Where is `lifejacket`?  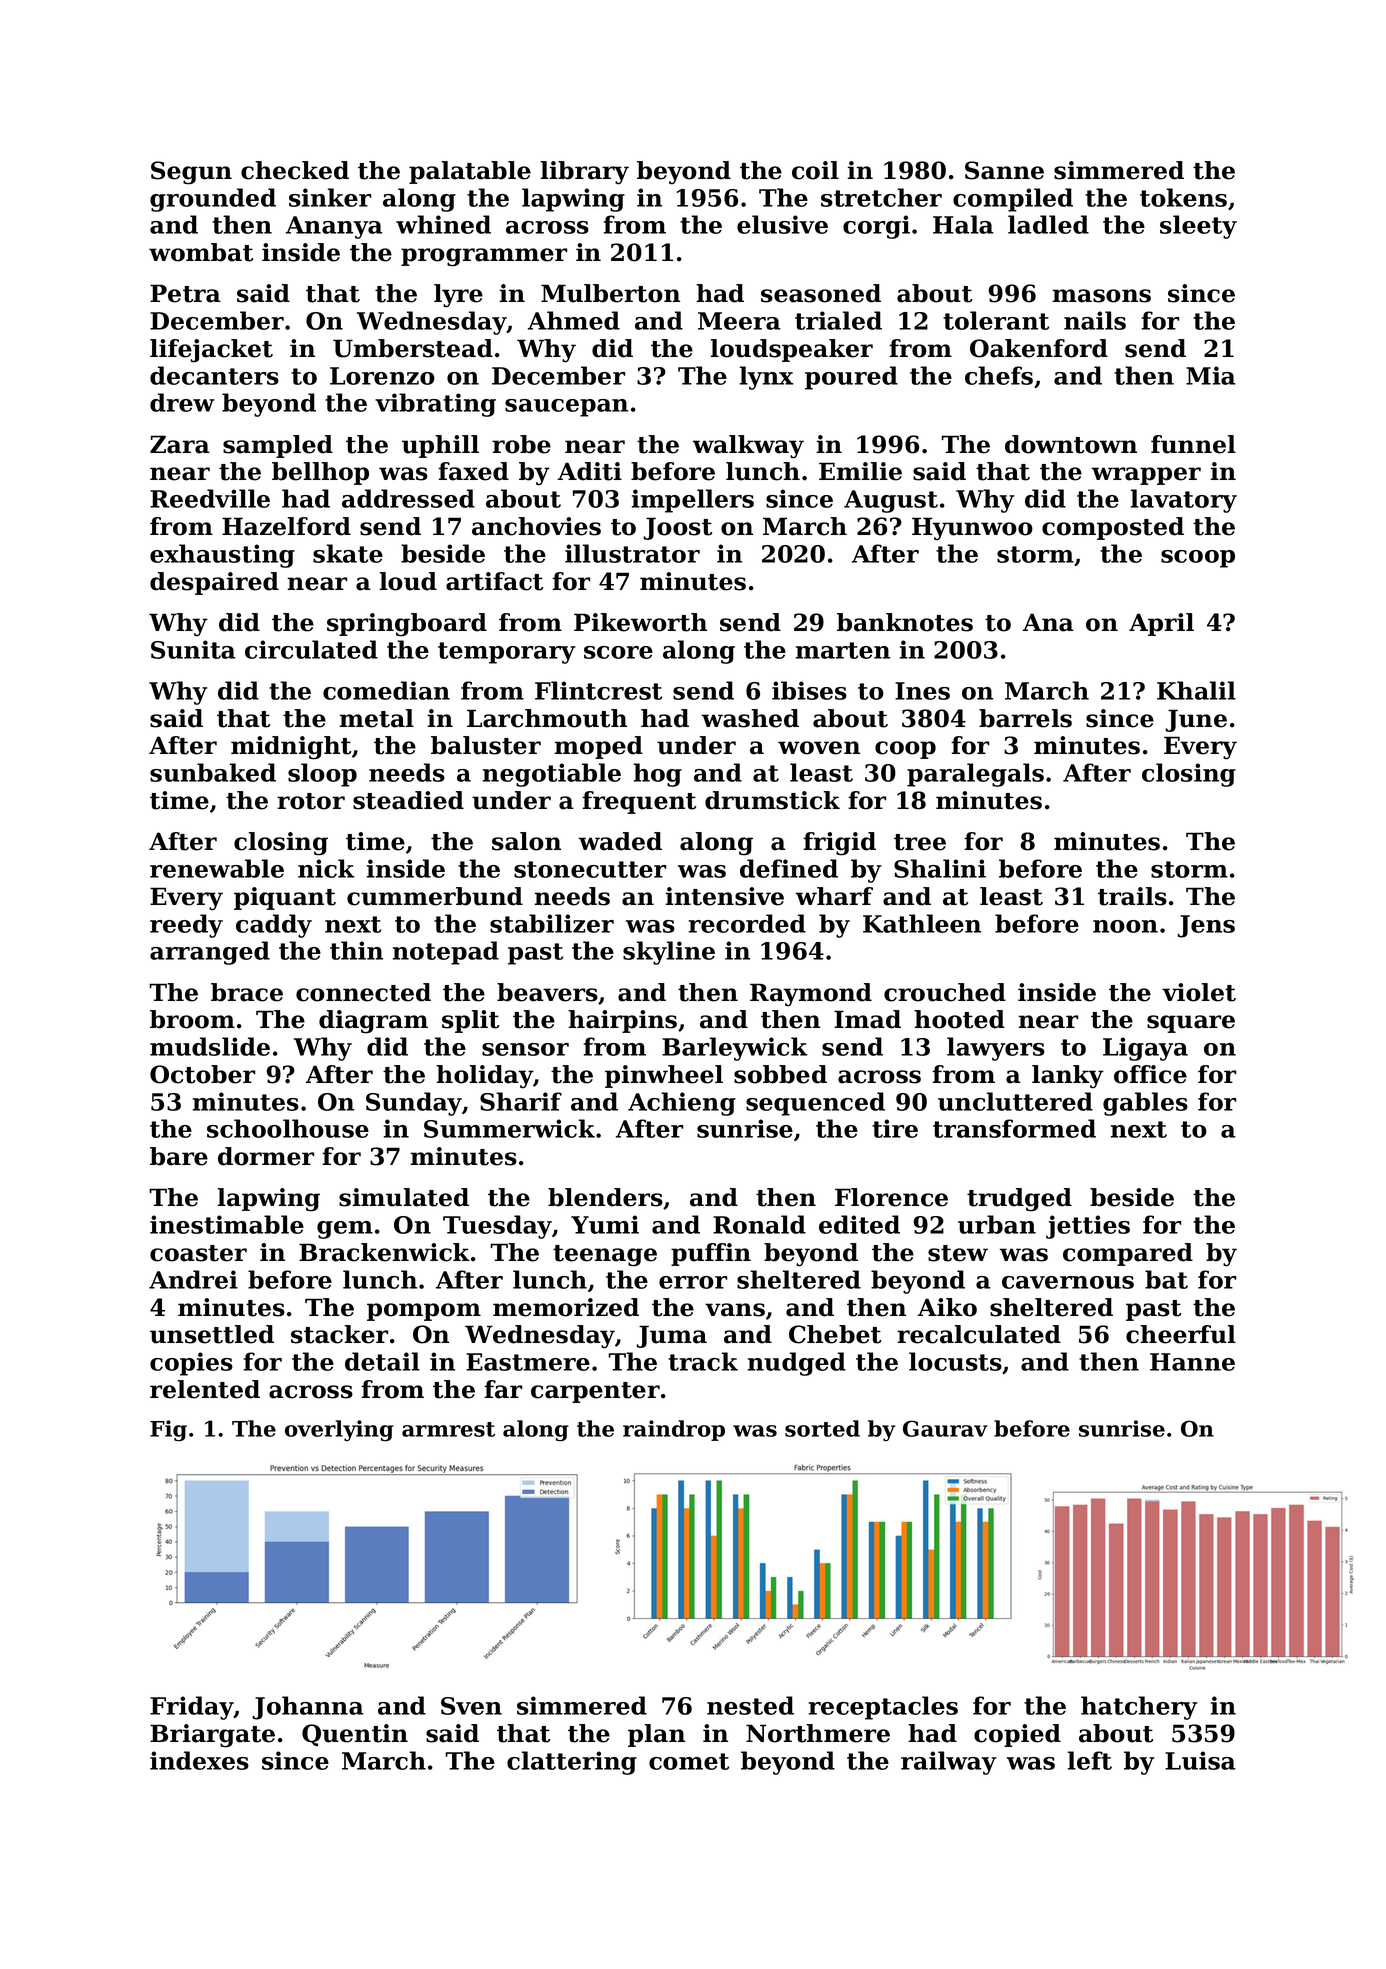
lifejacket is located at coordinates (211, 351).
